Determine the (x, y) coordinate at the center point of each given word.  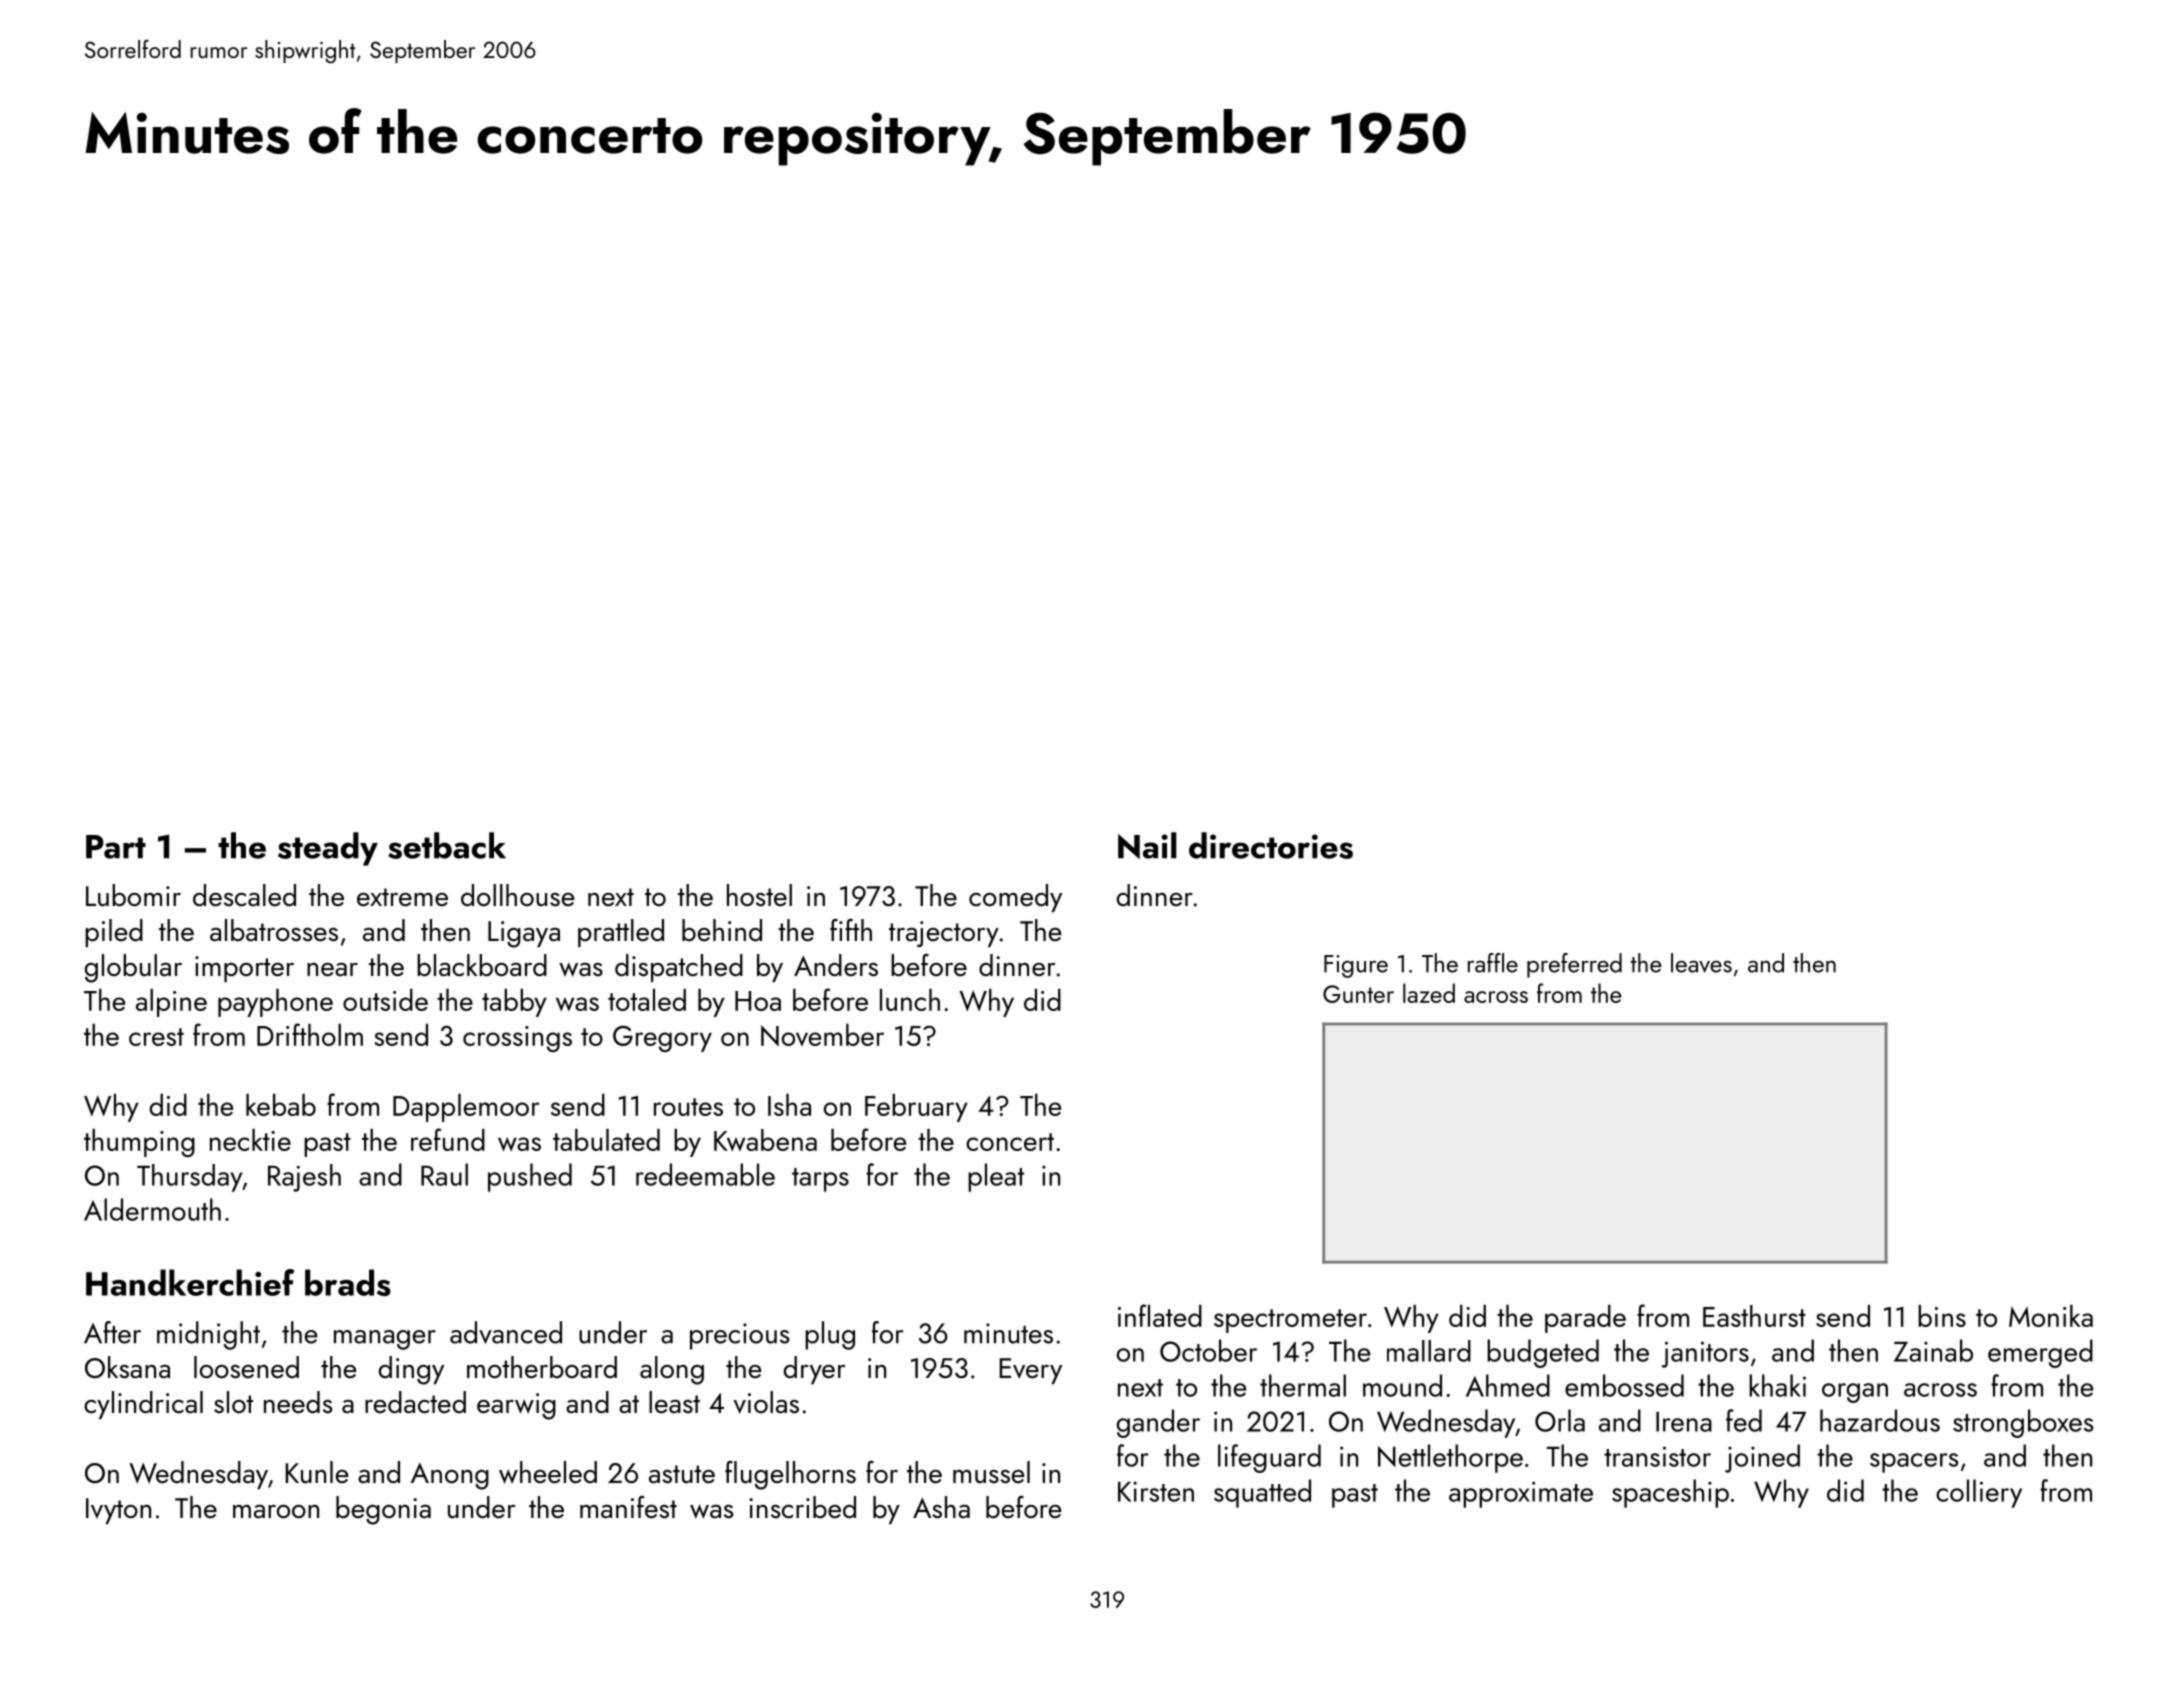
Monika (2051, 1316)
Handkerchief (190, 1282)
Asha (941, 1507)
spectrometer (1290, 1321)
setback (447, 845)
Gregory (662, 1039)
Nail (1147, 845)
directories (1271, 845)
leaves (1701, 963)
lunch (910, 1000)
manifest (628, 1507)
